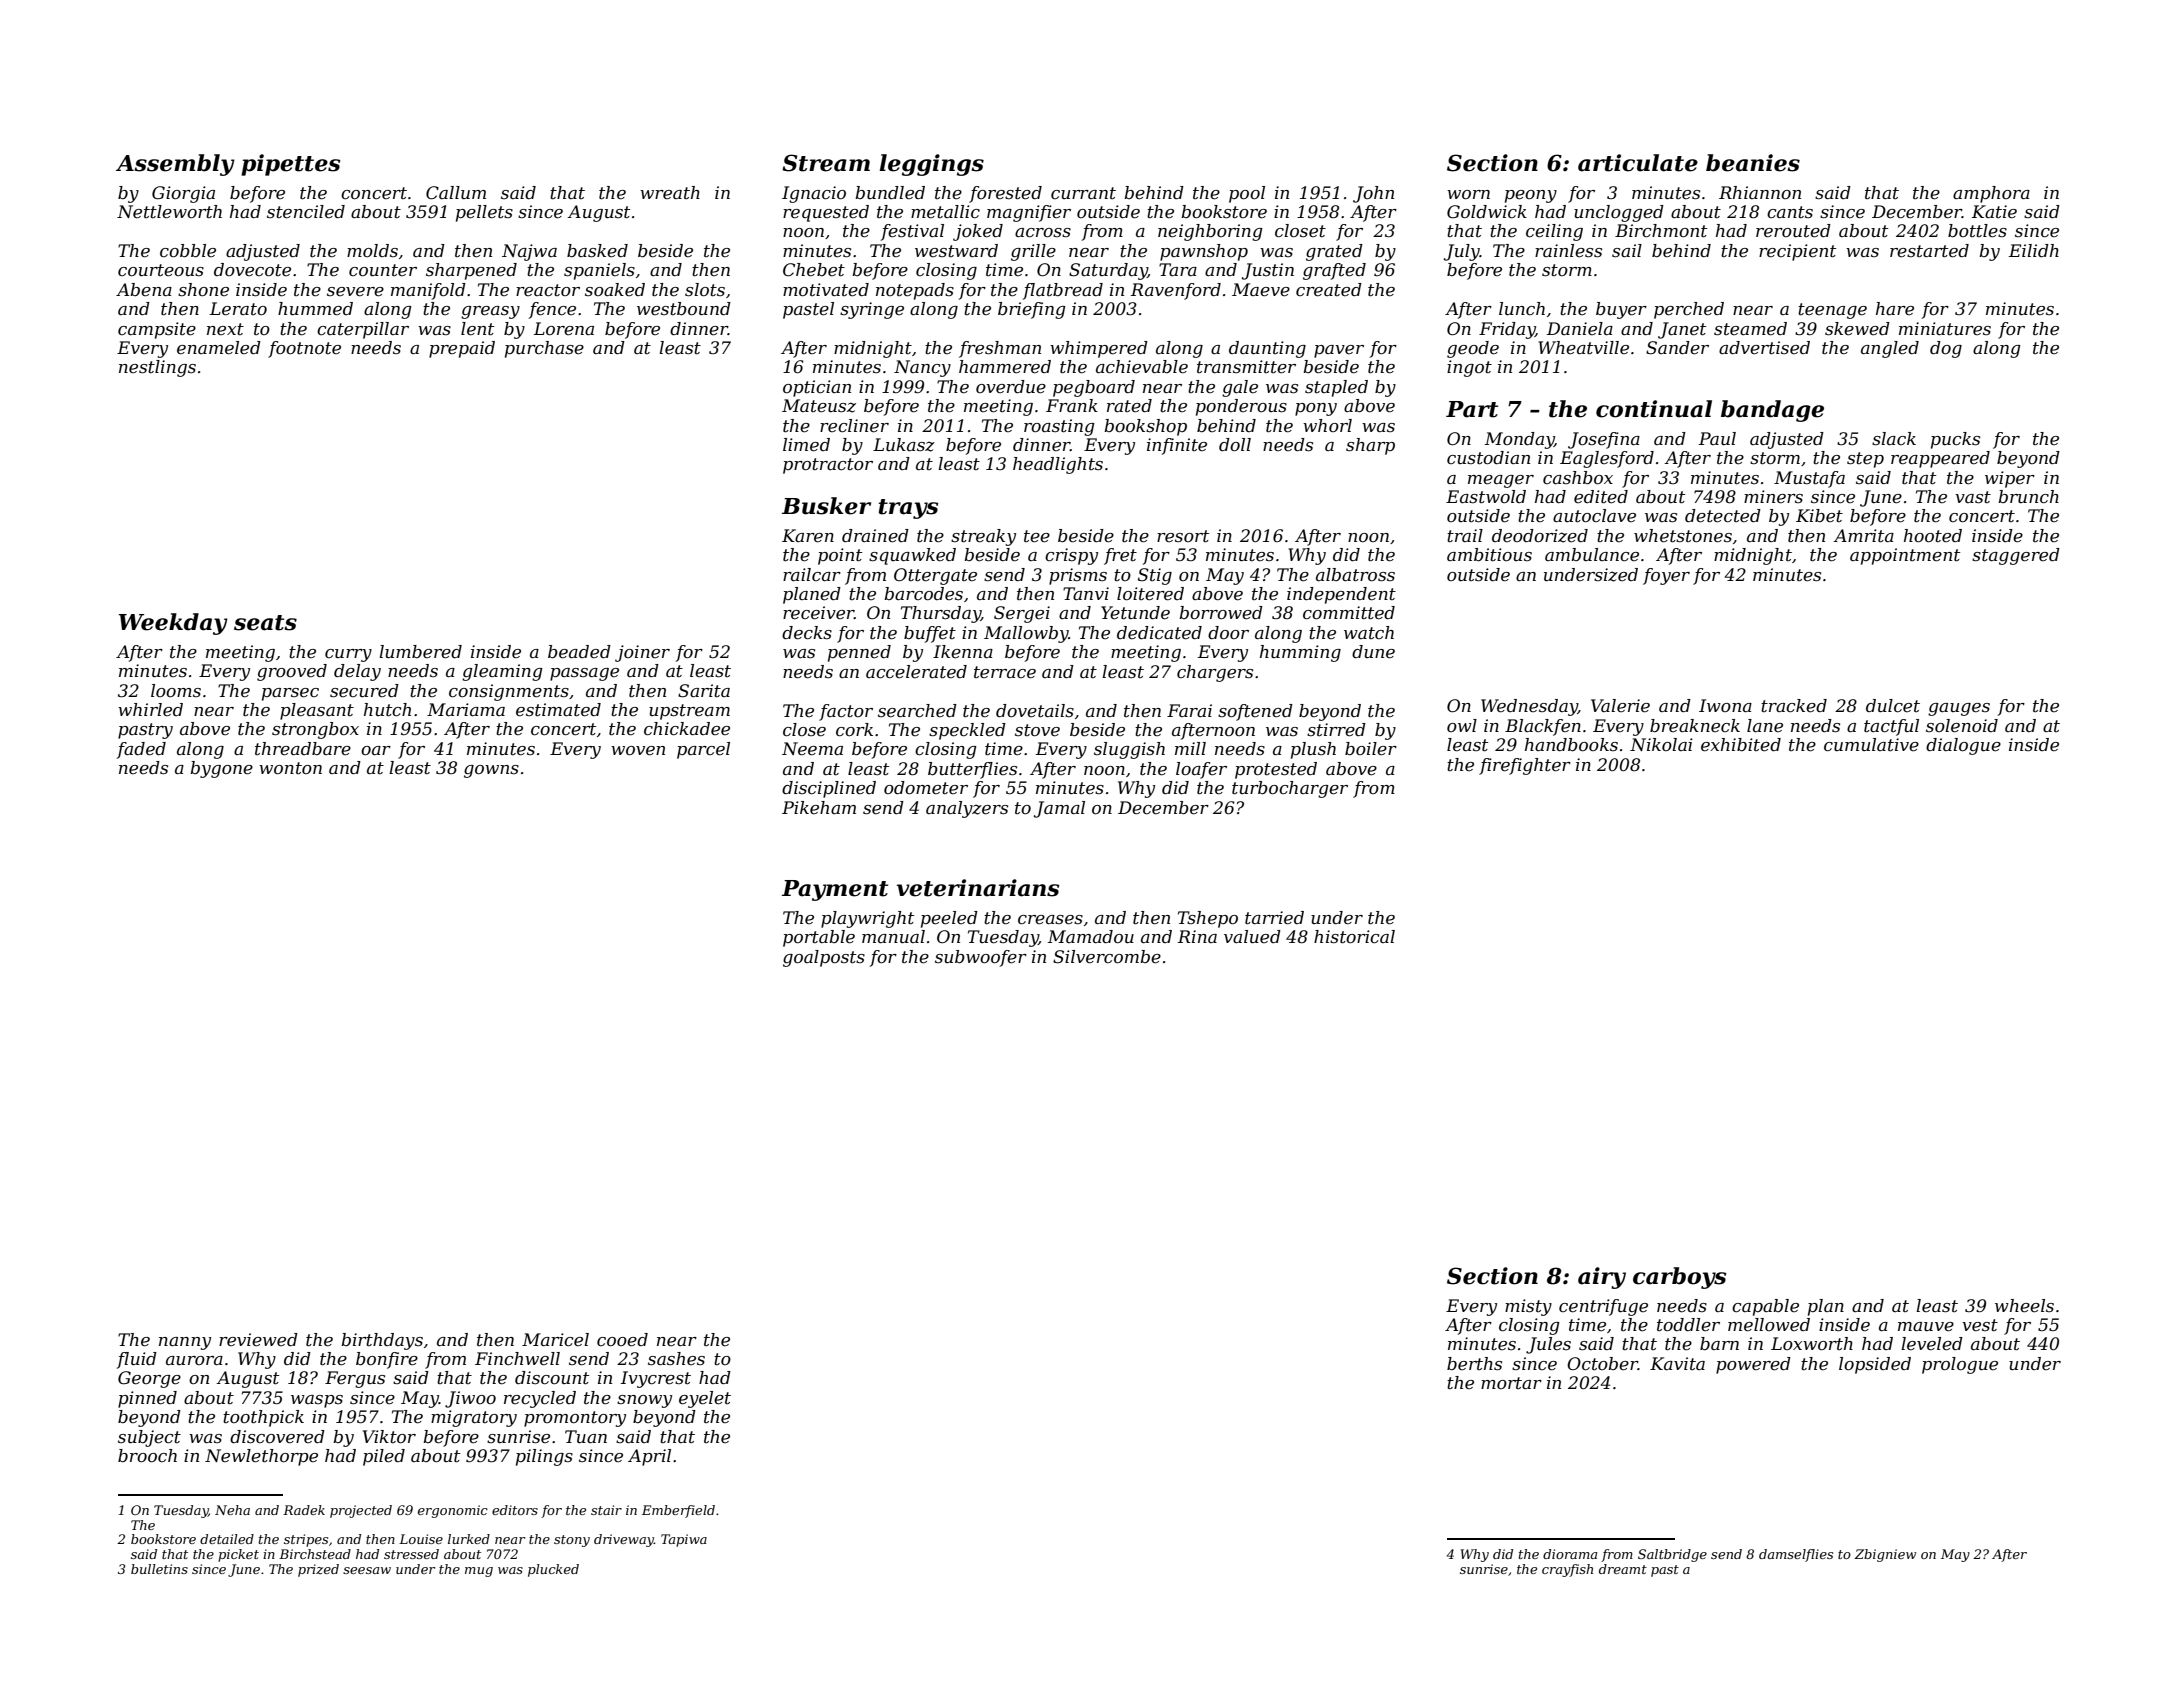  I want to click on achievable, so click(1142, 367).
